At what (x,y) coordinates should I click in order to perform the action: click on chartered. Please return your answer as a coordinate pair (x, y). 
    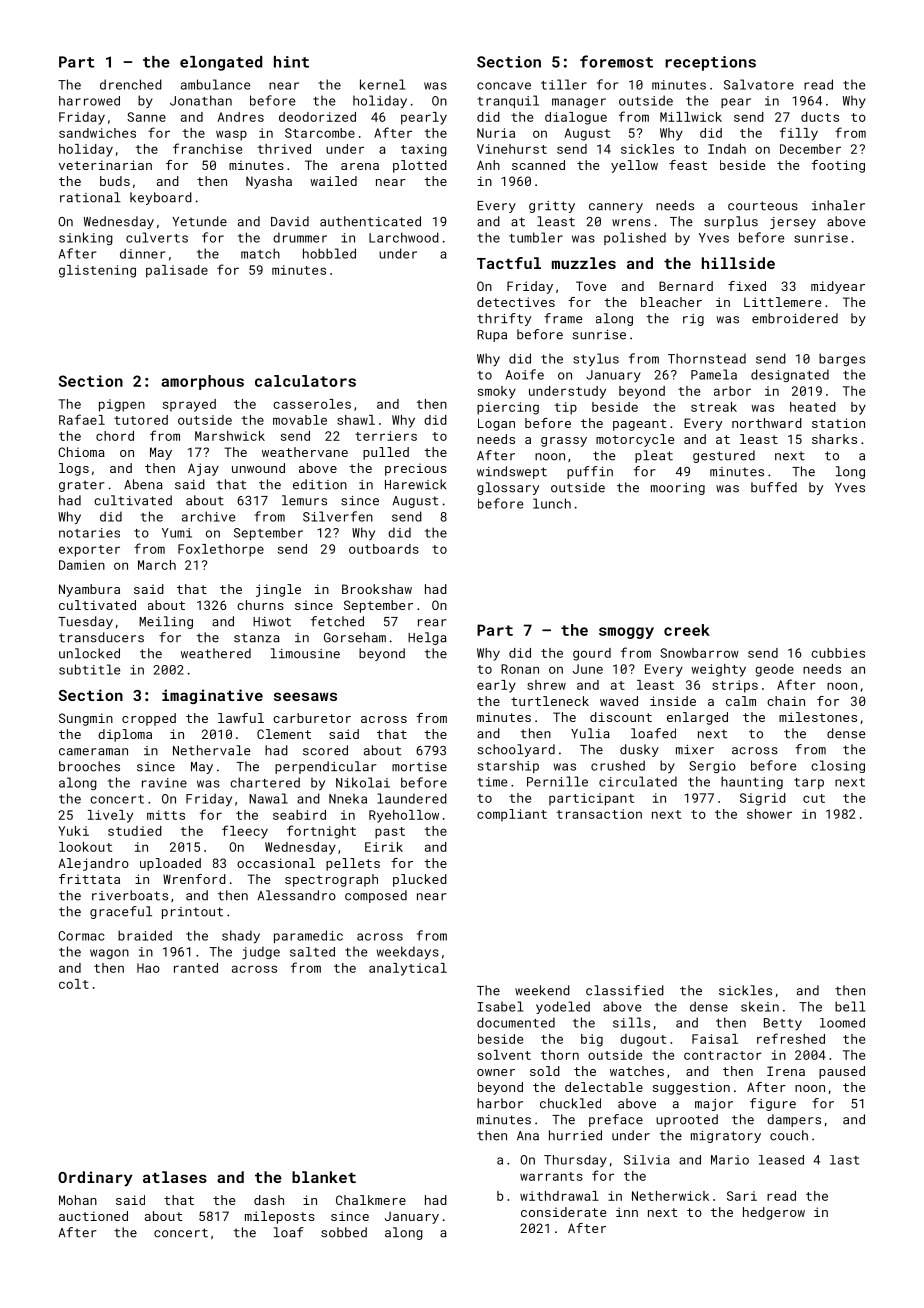
    Looking at the image, I should click on (265, 782).
